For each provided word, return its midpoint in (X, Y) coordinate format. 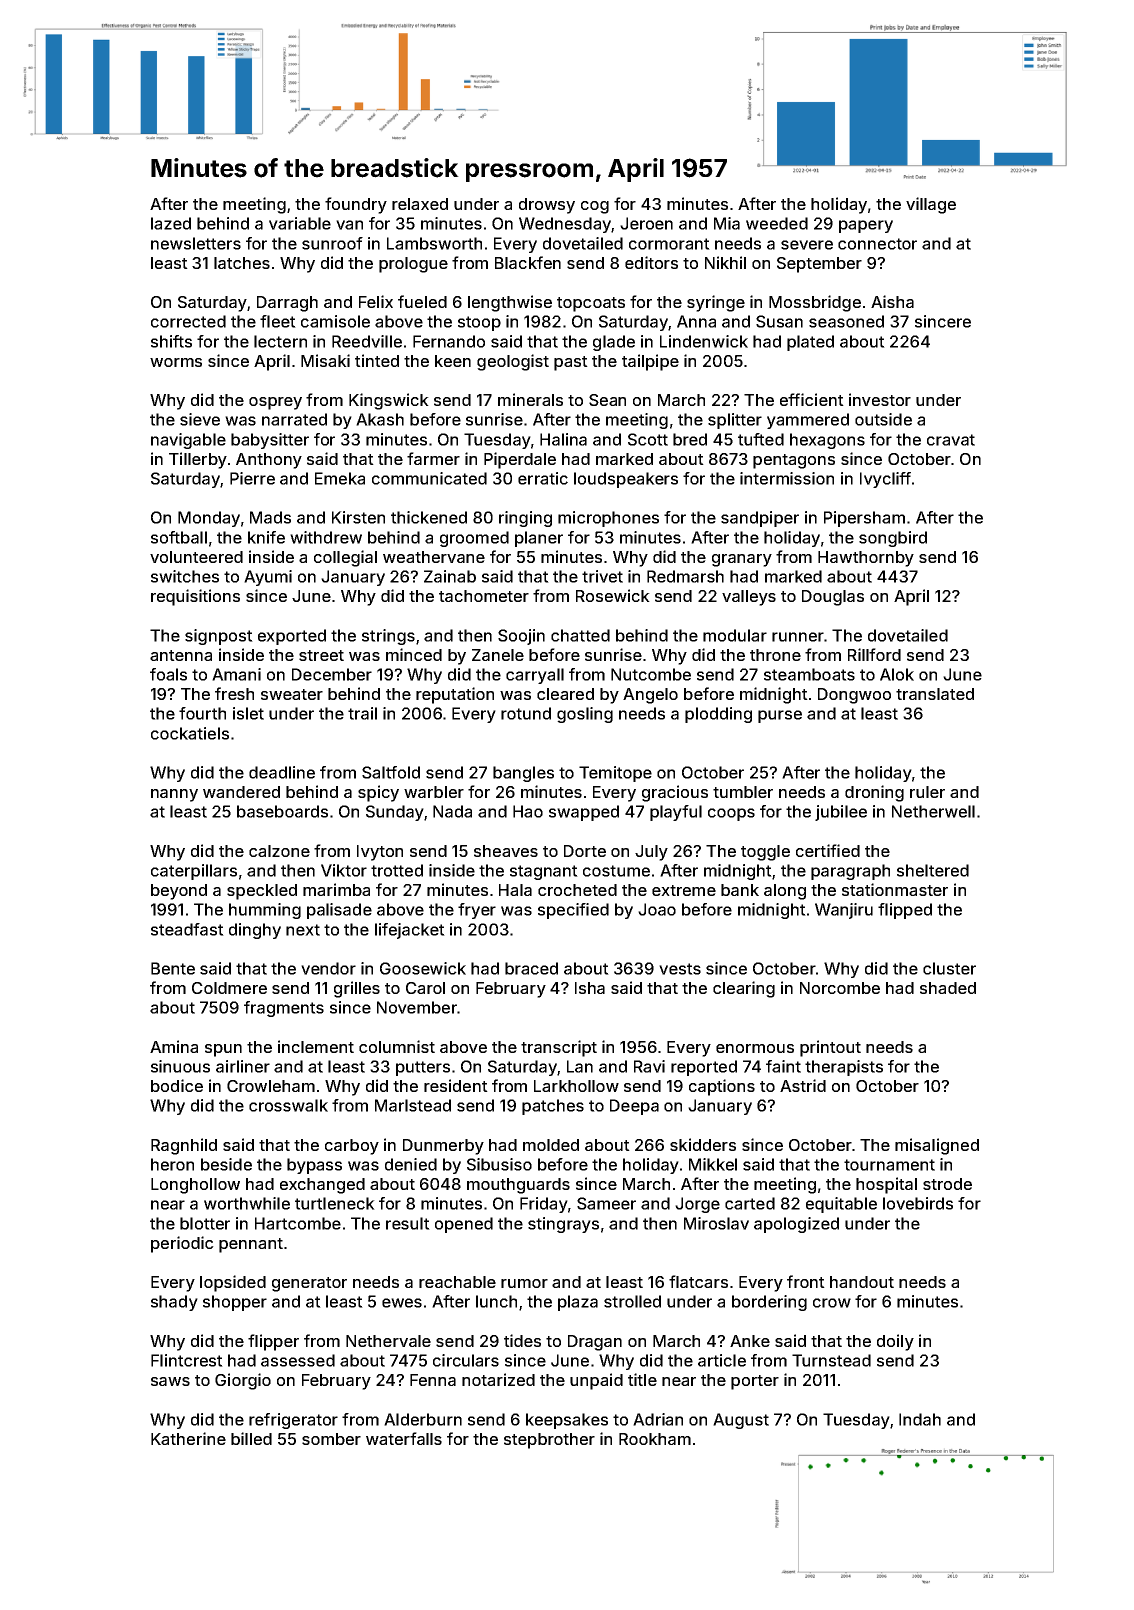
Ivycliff (885, 480)
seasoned (846, 321)
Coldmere (229, 988)
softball (179, 537)
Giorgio (243, 1381)
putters (423, 1068)
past (571, 363)
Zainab (450, 576)
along (785, 892)
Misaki (325, 360)
